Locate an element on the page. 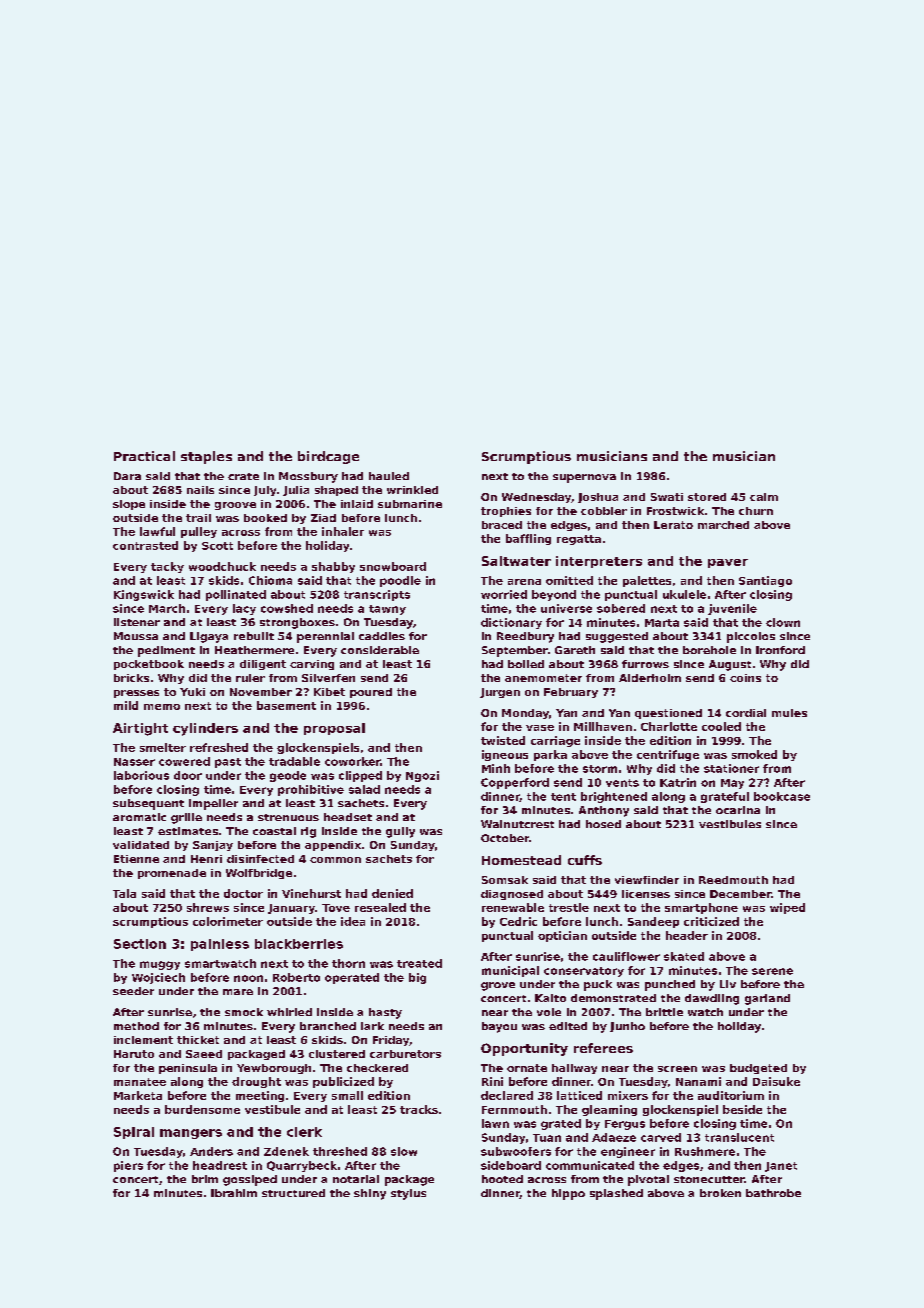 This page has width=924, height=1308. centrifuge is located at coordinates (668, 755).
